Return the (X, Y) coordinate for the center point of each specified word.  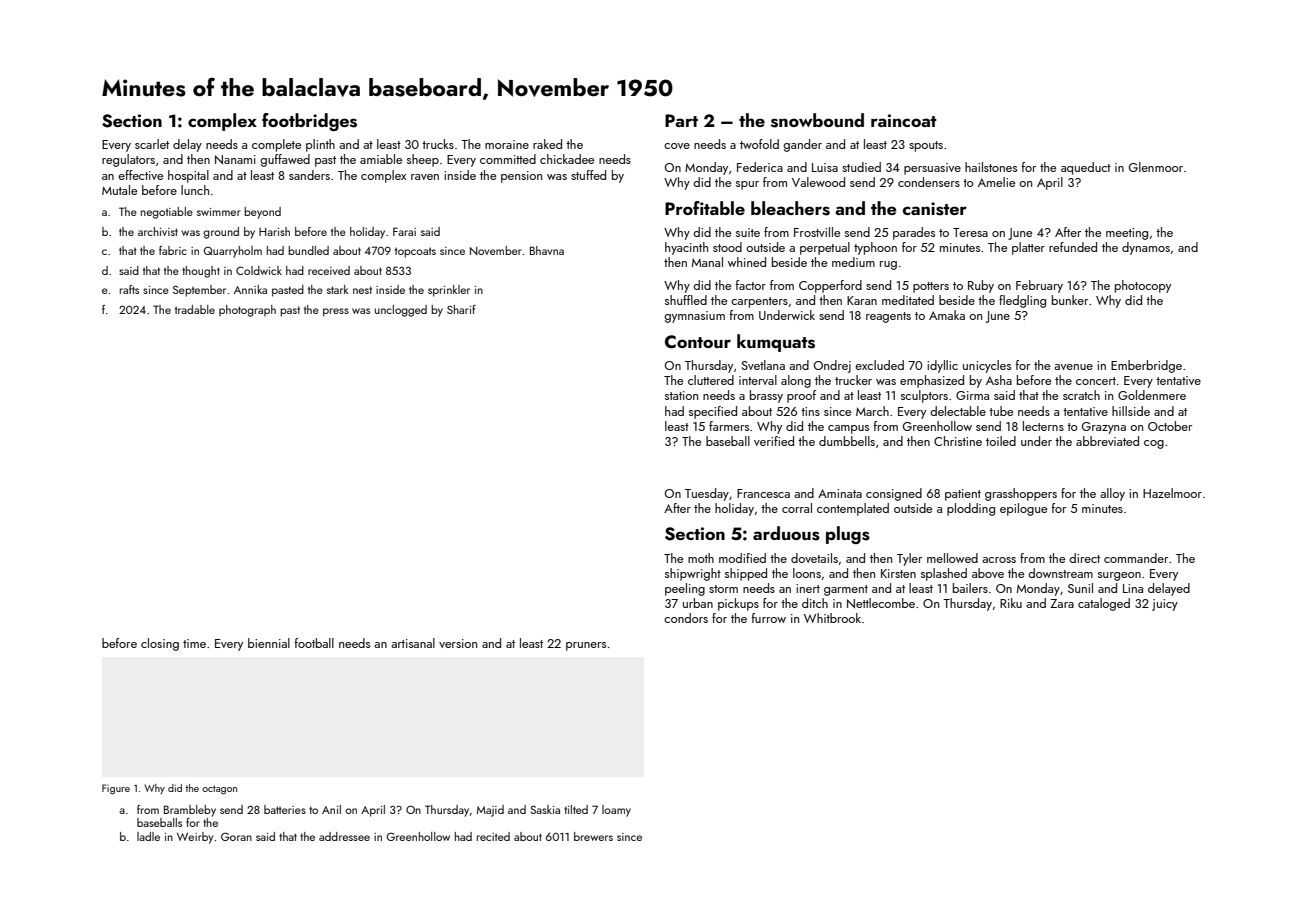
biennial (269, 643)
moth (701, 558)
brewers (593, 836)
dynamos (1146, 248)
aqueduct (1086, 168)
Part (681, 120)
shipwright (693, 574)
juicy (1165, 605)
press (336, 312)
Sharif (461, 309)
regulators (128, 160)
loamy (616, 811)
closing (160, 644)
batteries (285, 809)
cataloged (1104, 604)
